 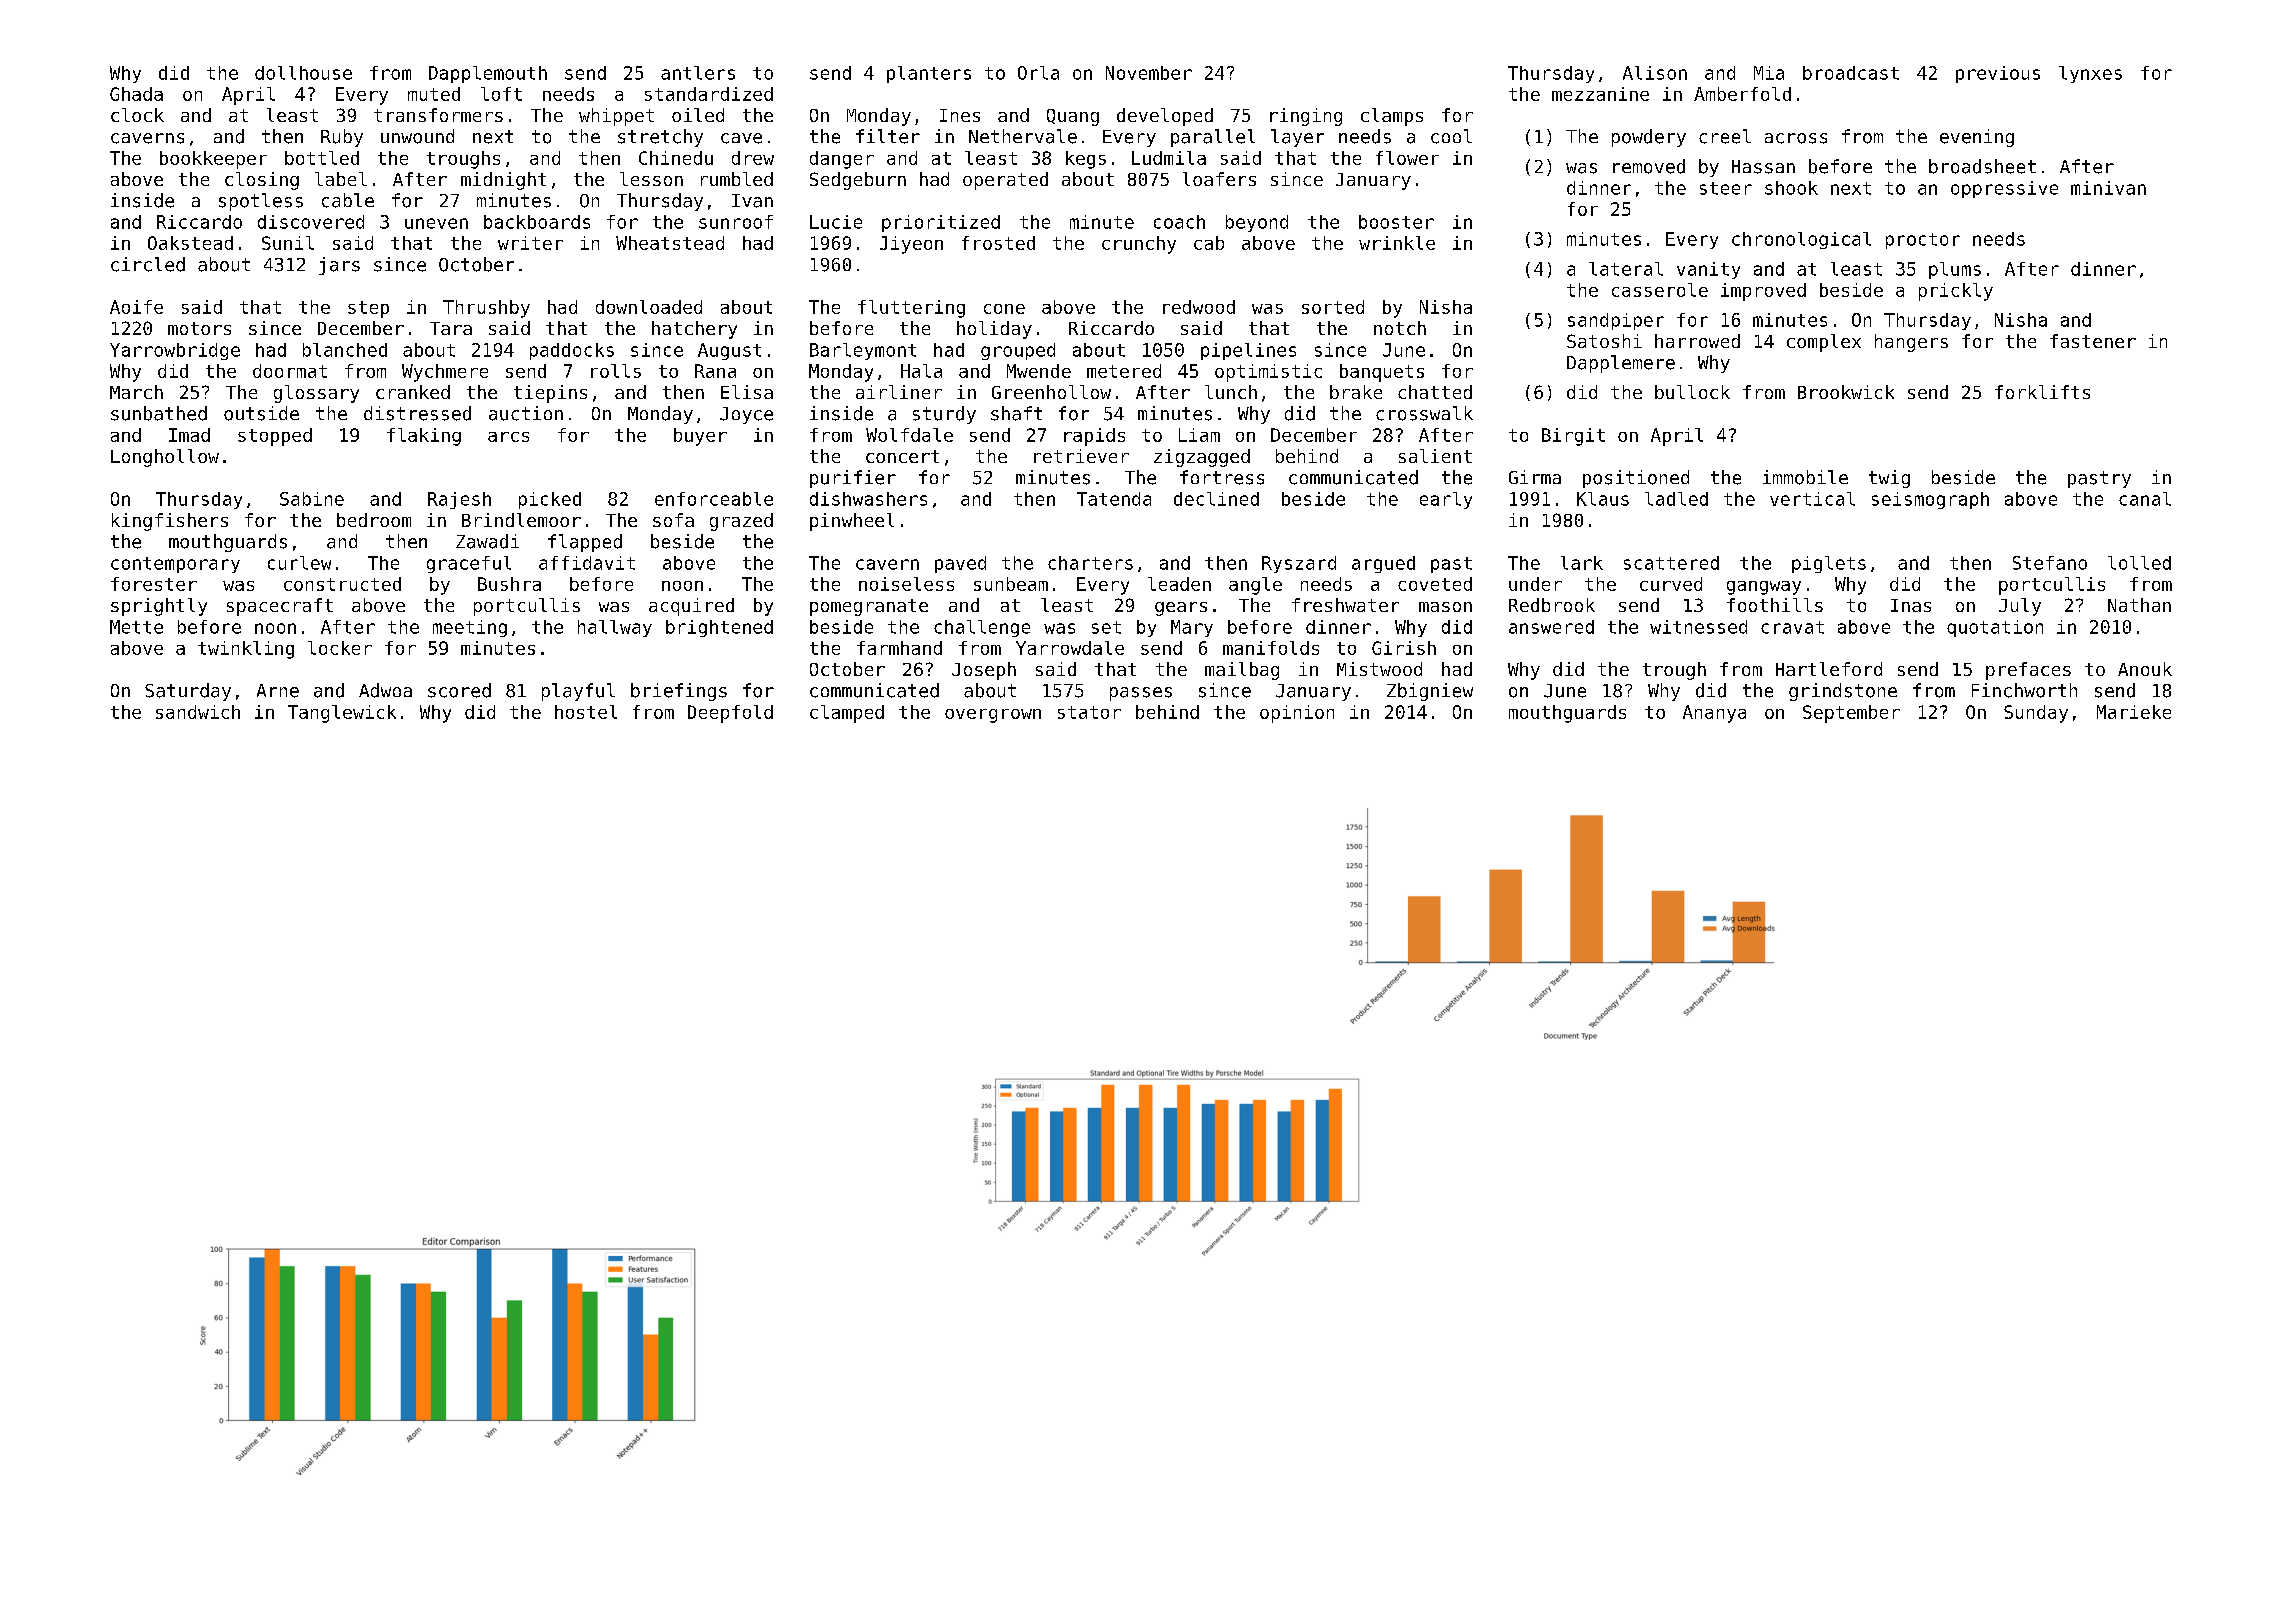 I want to click on dollhouse, so click(x=303, y=73).
